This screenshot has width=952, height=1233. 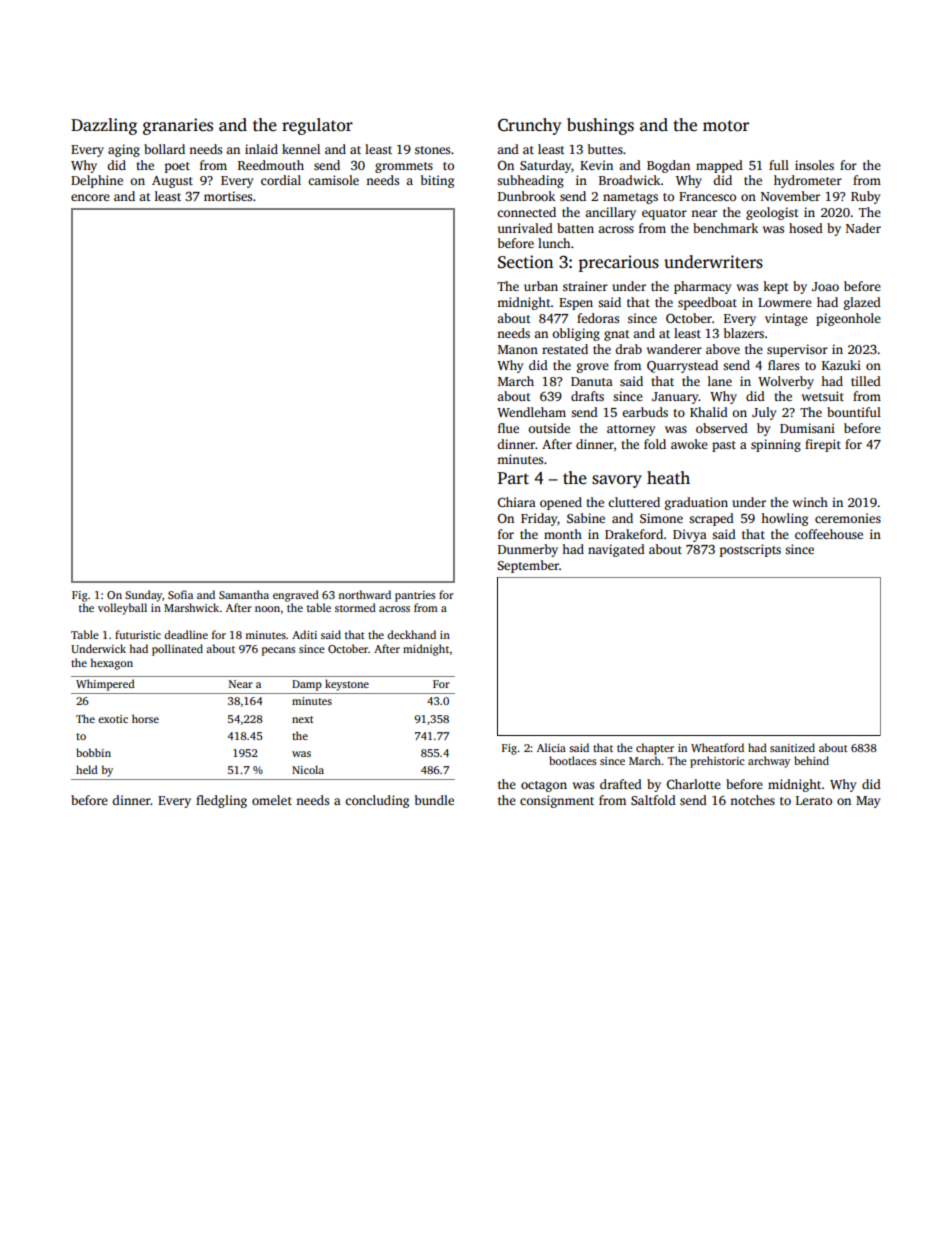 What do you see at coordinates (143, 596) in the screenshot?
I see `Sunday` at bounding box center [143, 596].
